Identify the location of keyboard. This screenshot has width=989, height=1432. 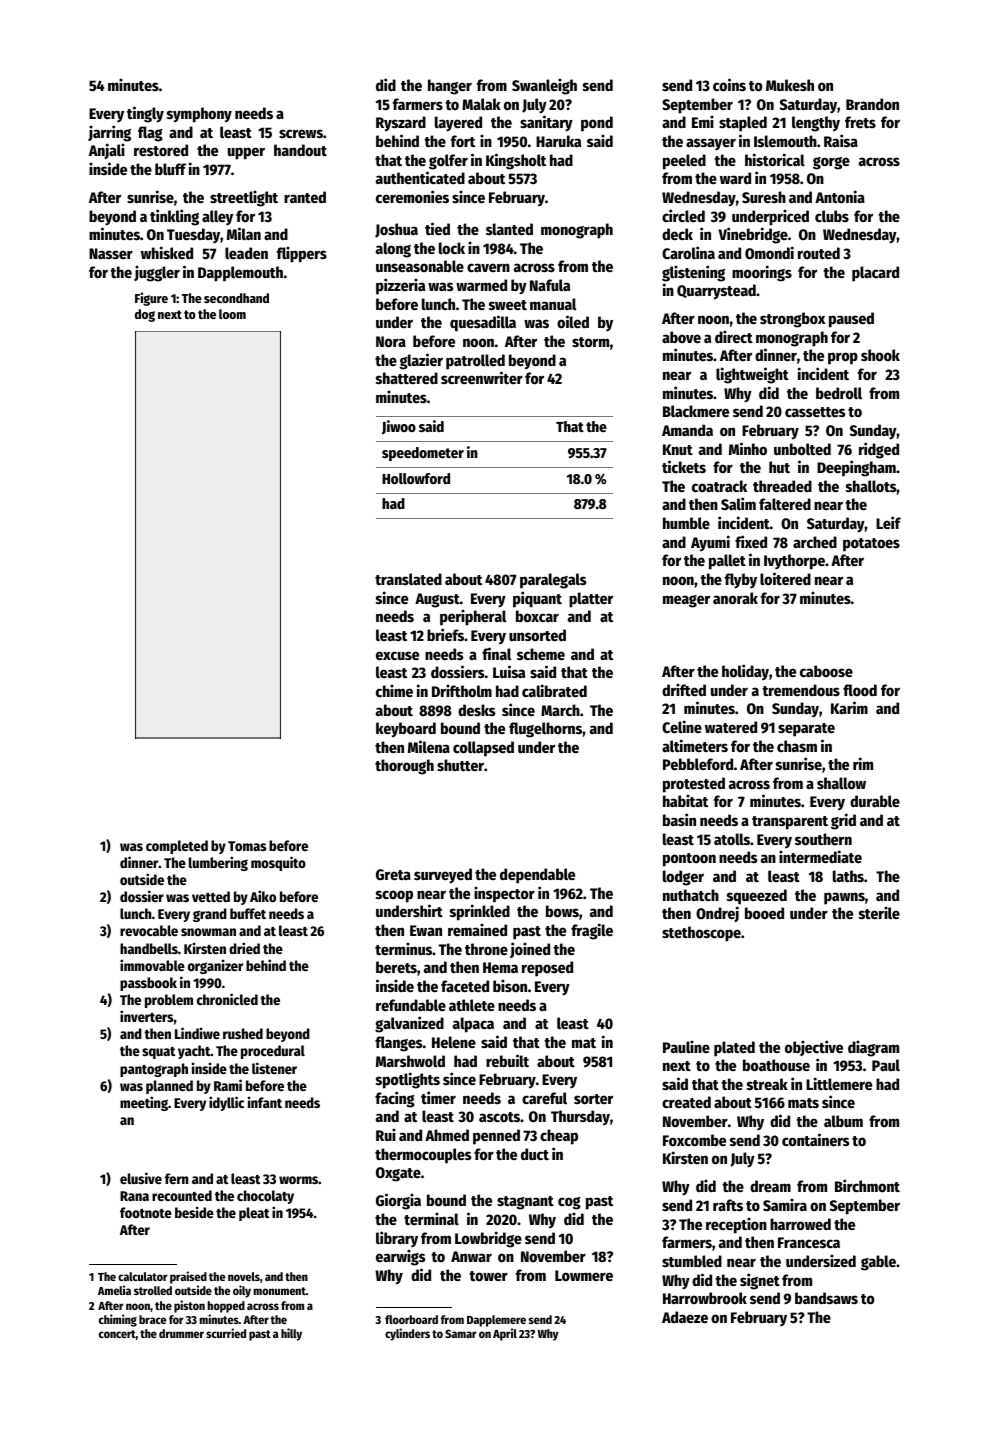
(406, 730).
